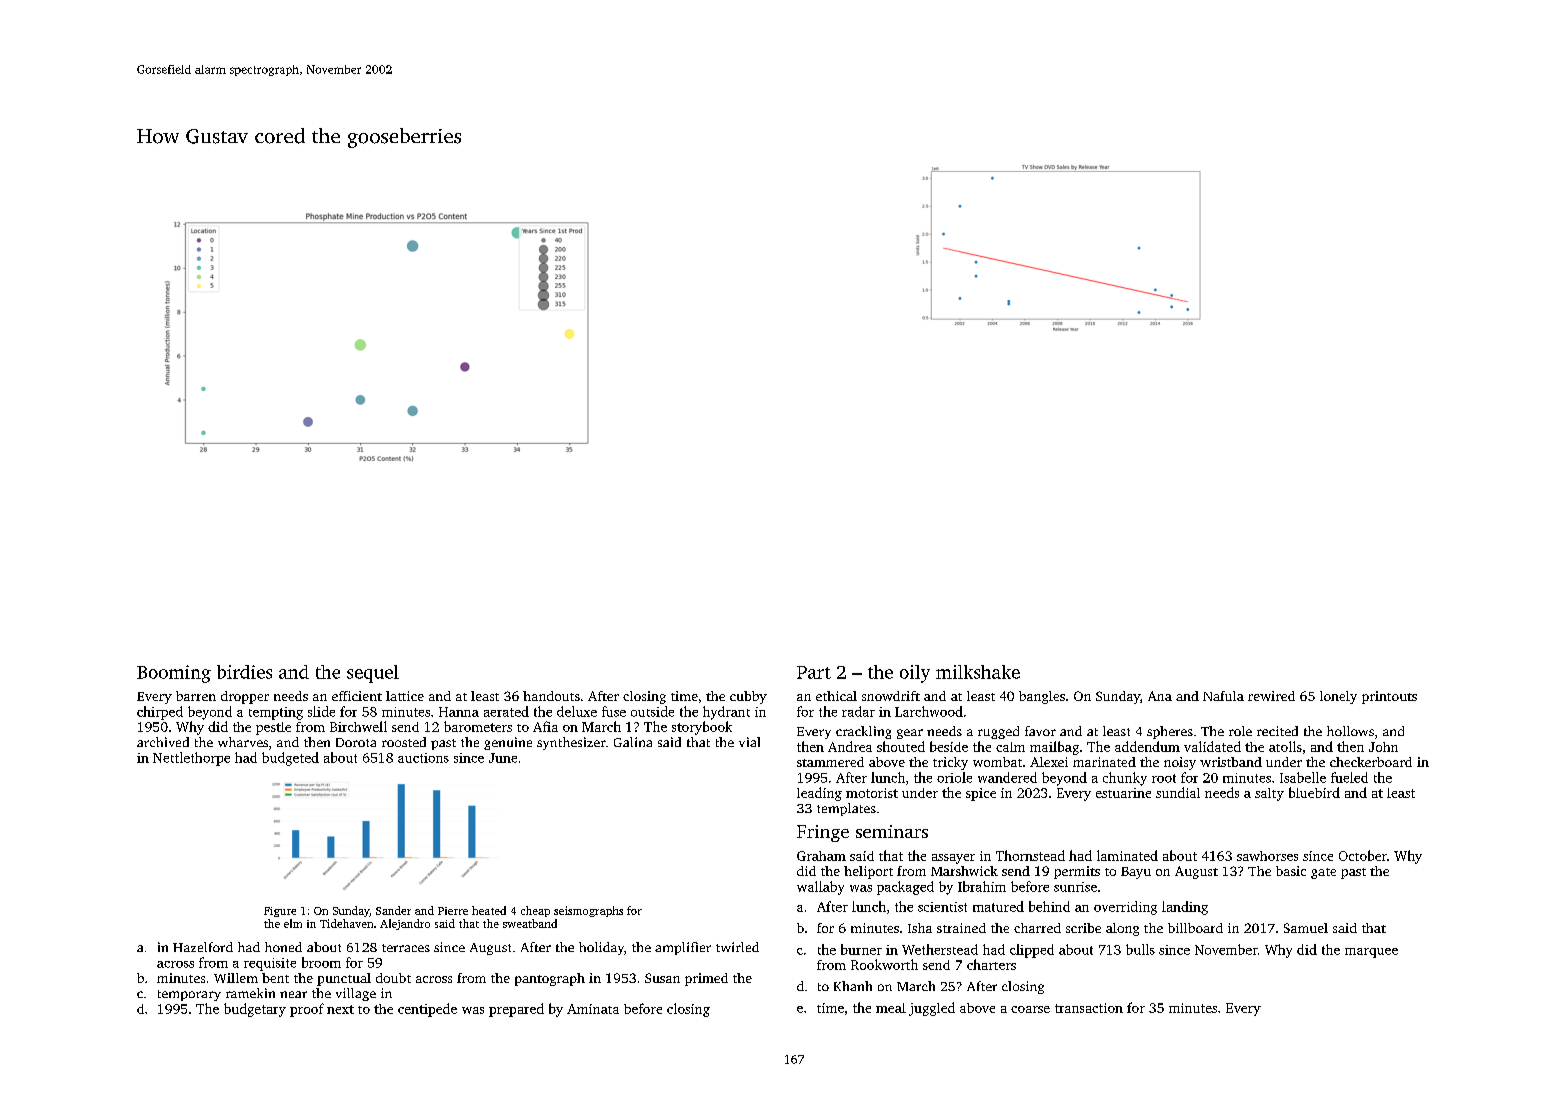  I want to click on assayer, so click(953, 859).
